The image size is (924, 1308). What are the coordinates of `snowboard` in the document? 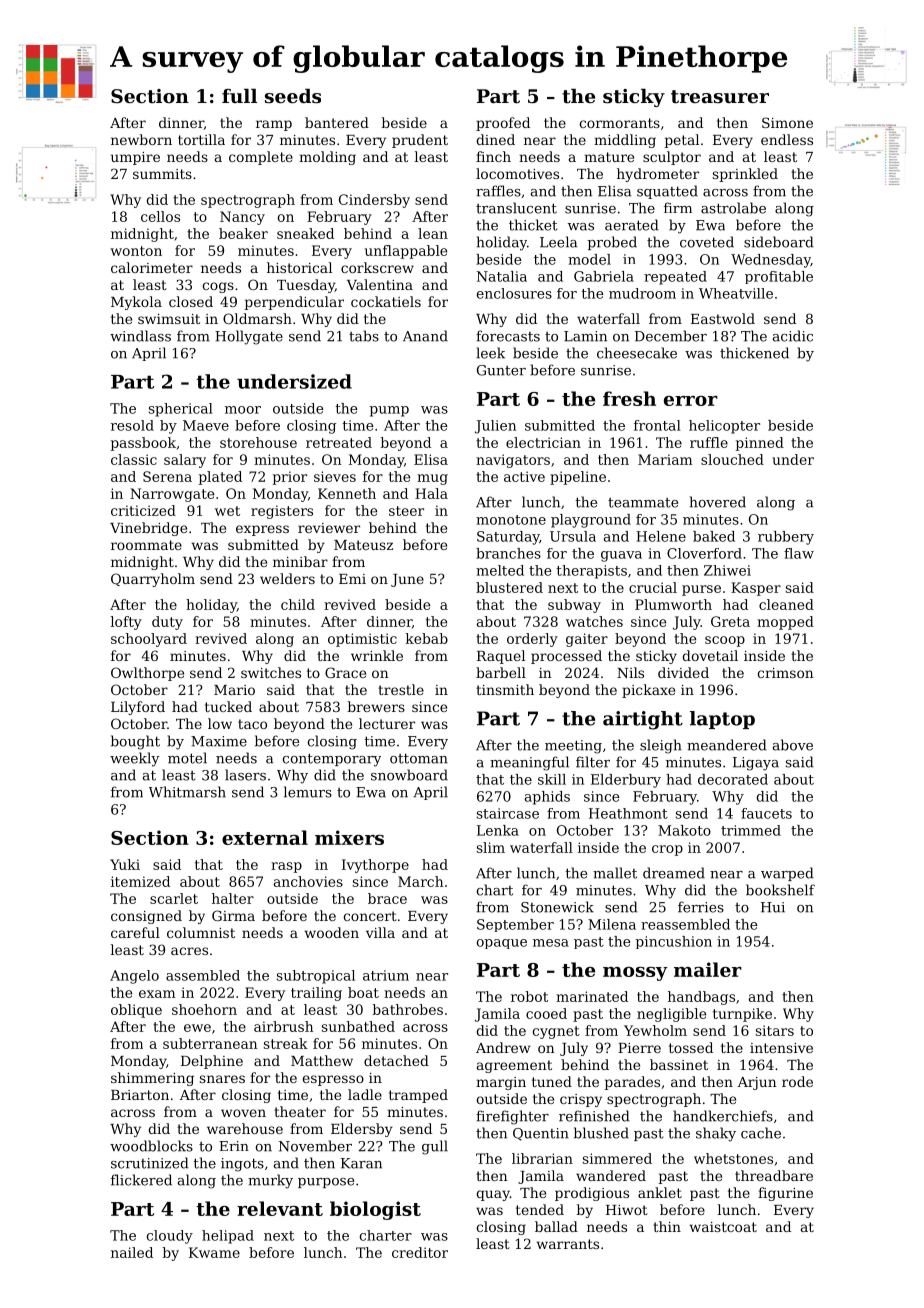 It's located at (409, 775).
